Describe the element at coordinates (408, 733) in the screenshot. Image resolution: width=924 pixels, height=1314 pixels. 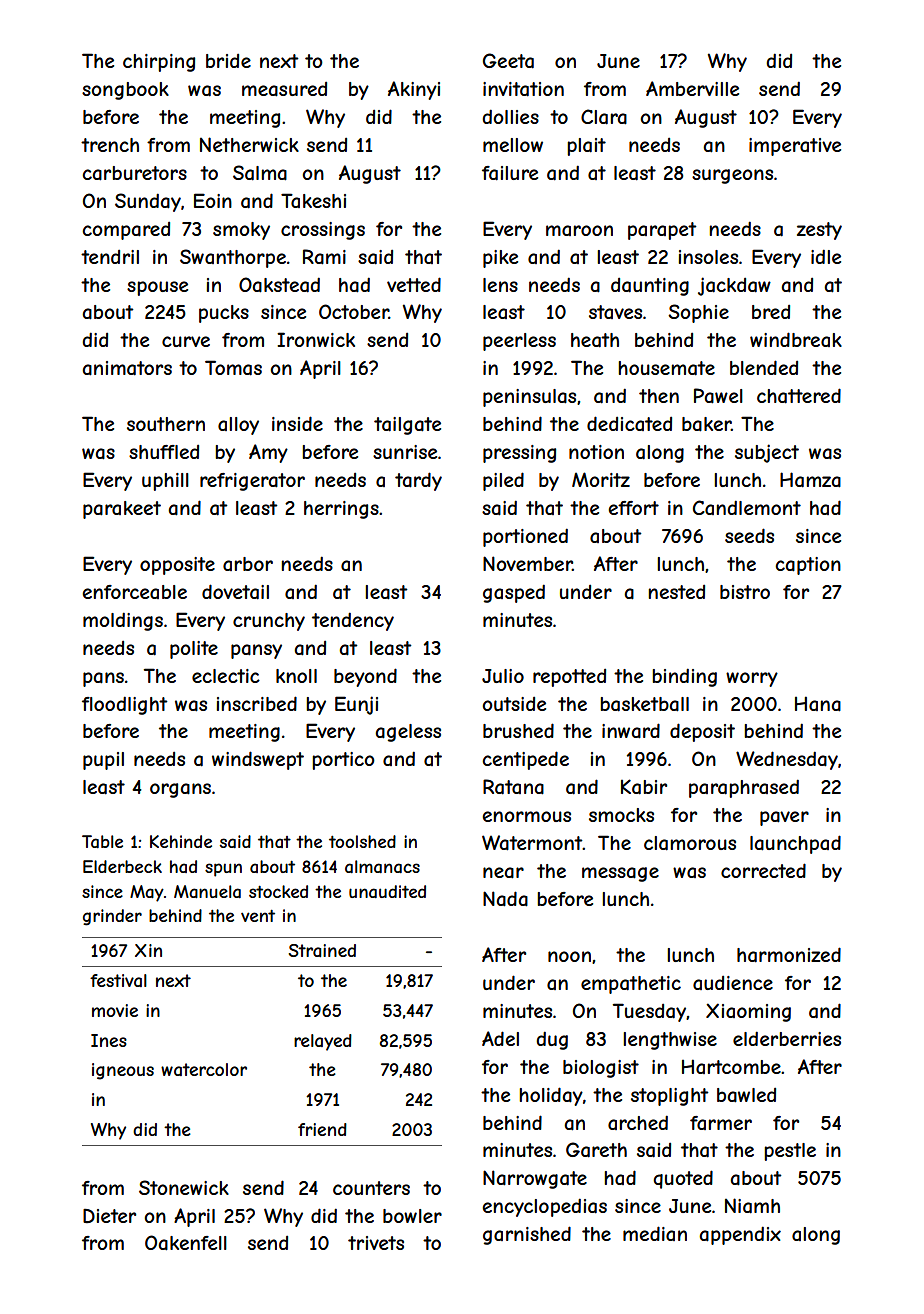
I see `ageless` at that location.
